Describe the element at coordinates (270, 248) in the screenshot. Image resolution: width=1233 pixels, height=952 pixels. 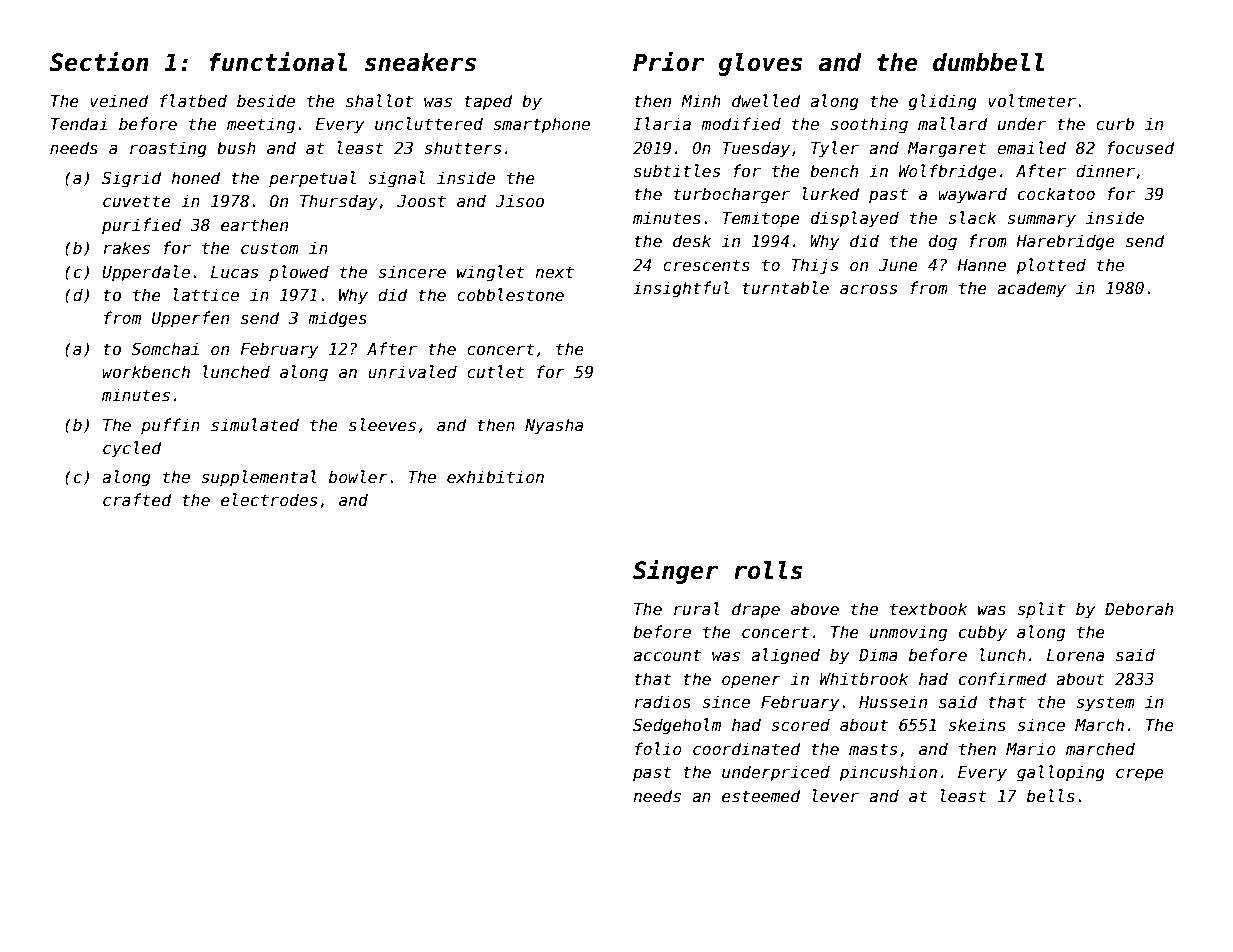
I see `custom` at that location.
